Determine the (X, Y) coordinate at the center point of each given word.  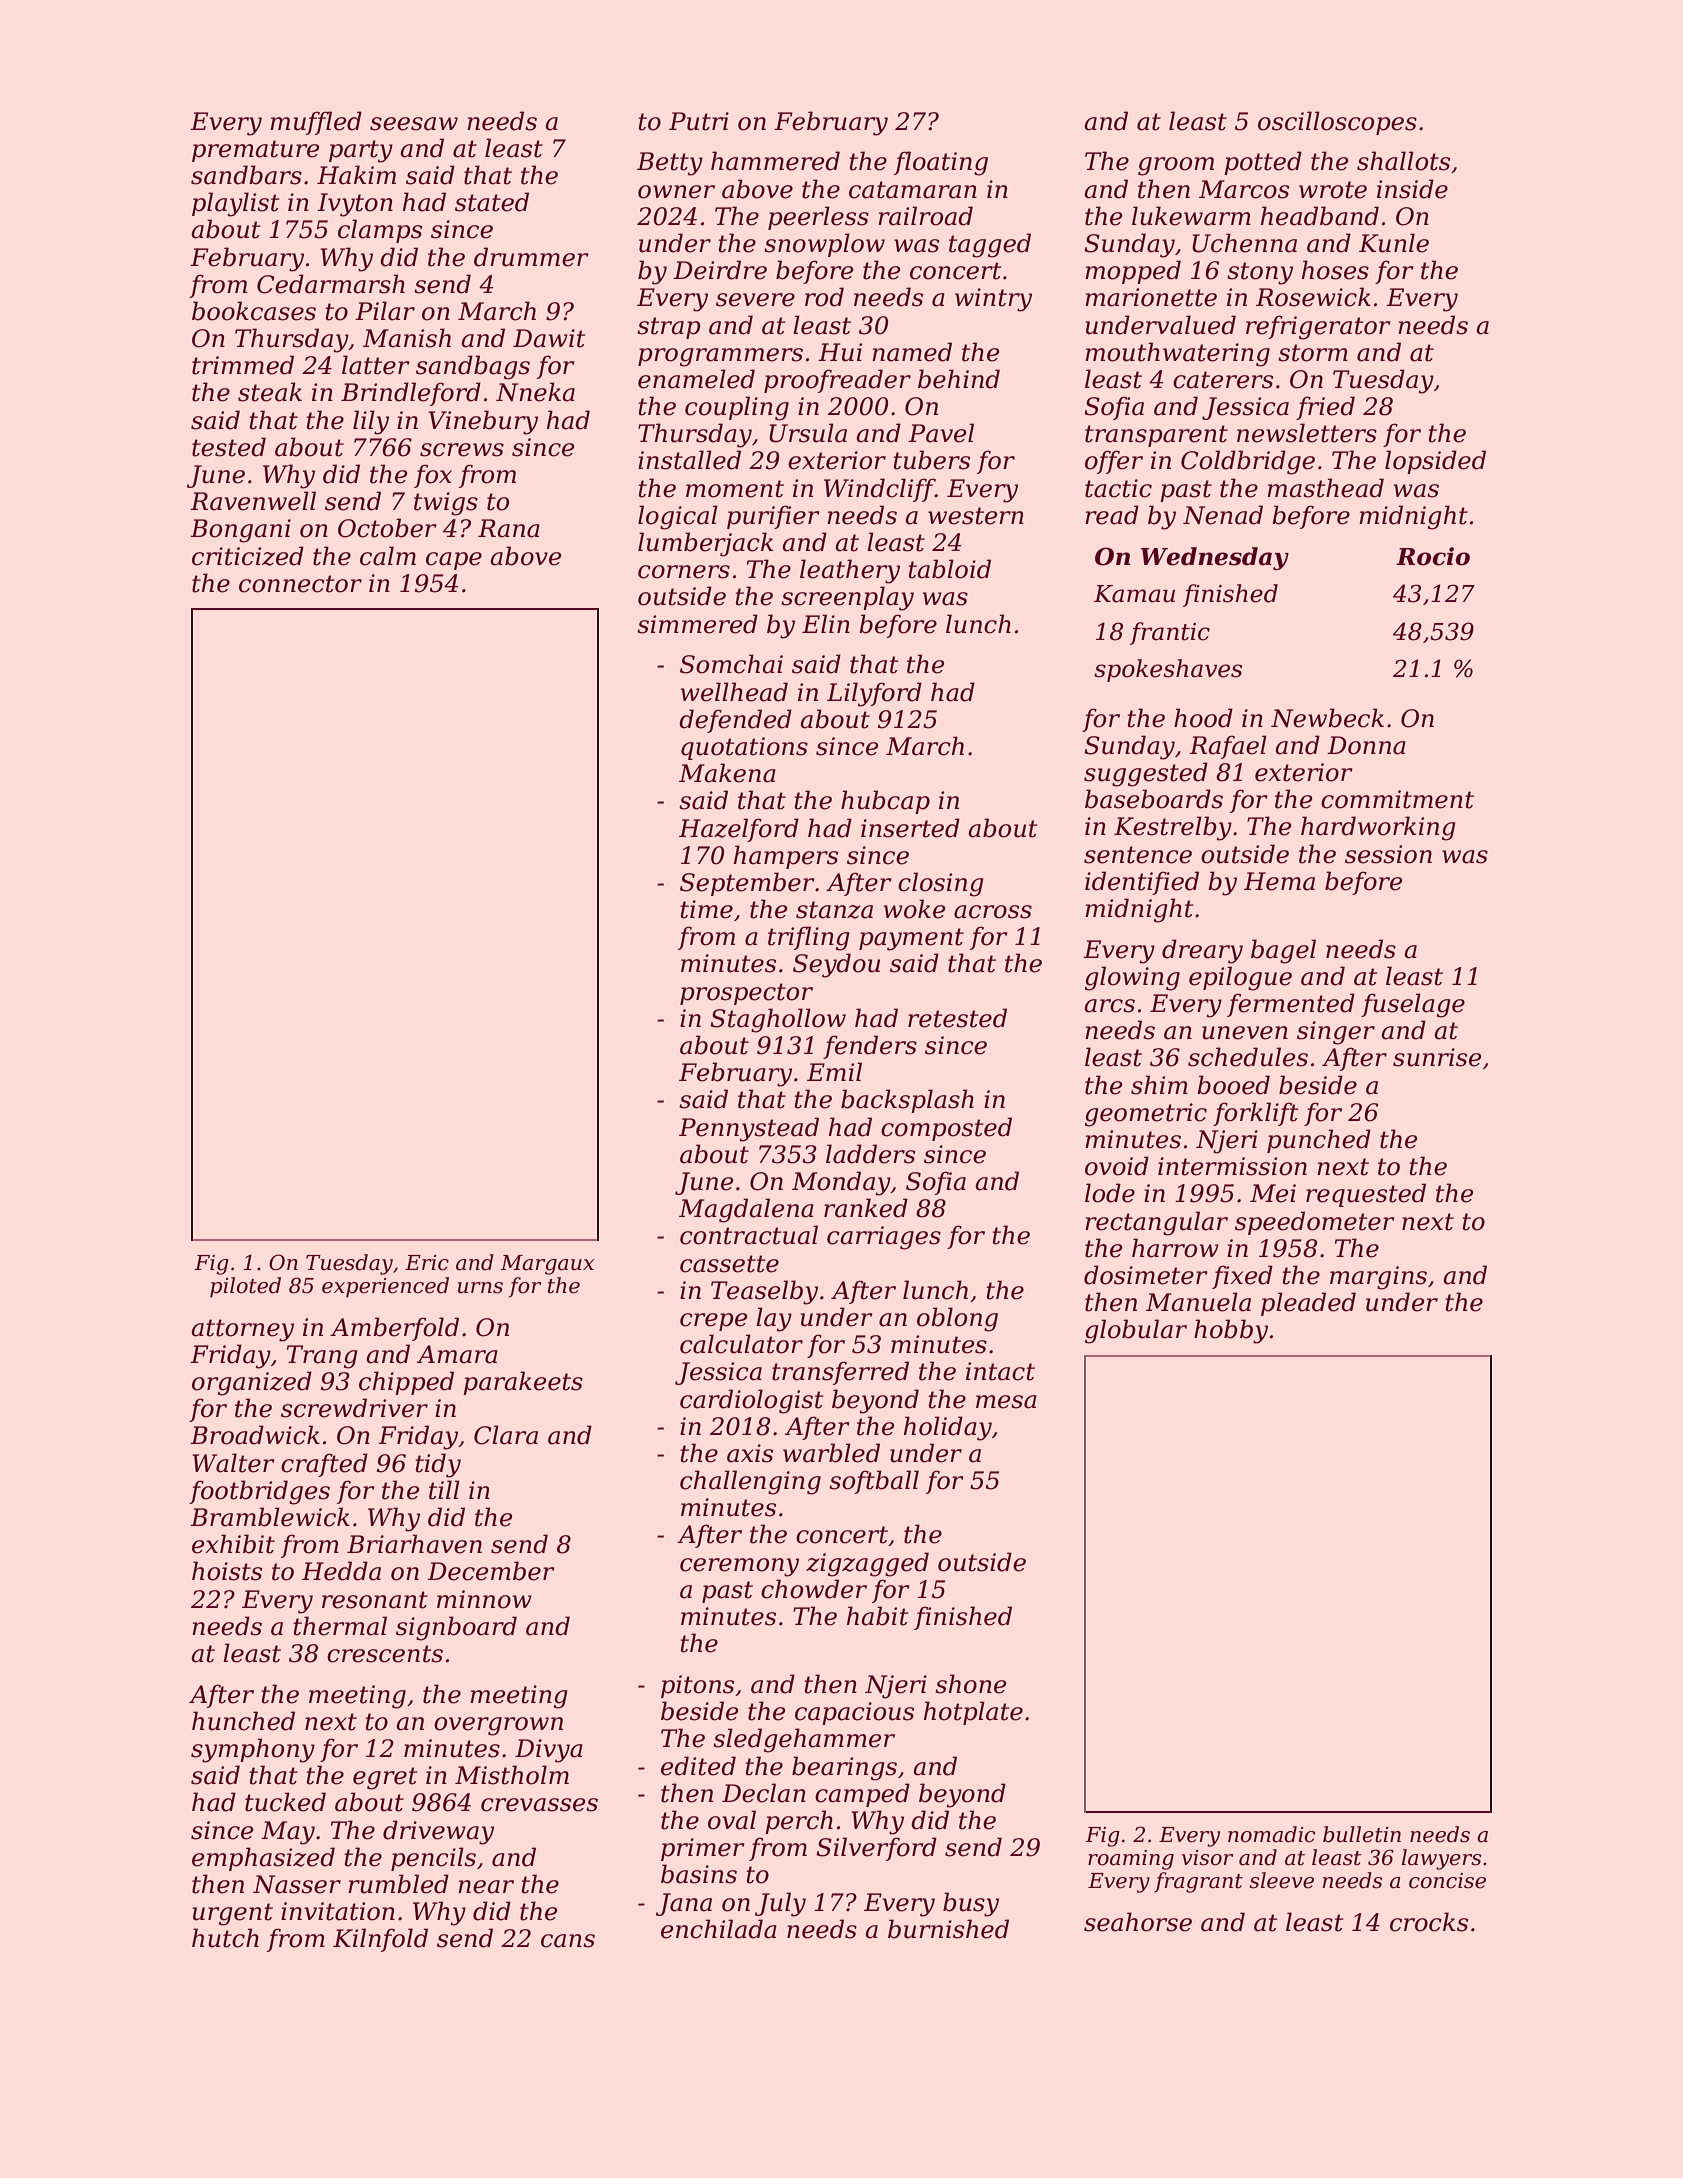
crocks (1429, 1922)
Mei (1273, 1193)
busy (971, 1904)
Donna (1366, 745)
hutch (225, 1938)
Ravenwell (253, 501)
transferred (840, 1373)
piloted (245, 1287)
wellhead (734, 692)
